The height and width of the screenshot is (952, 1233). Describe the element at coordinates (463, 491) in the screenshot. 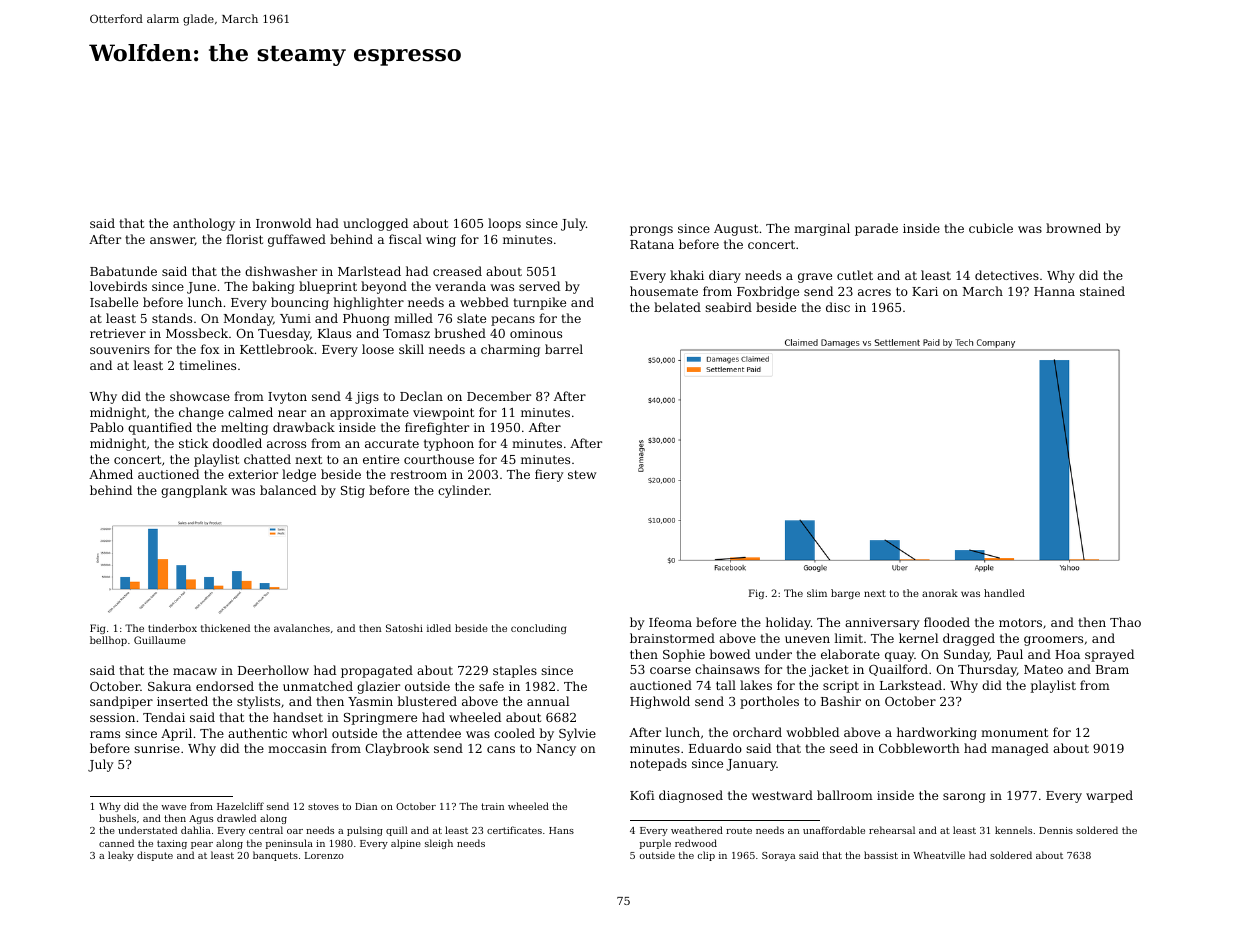

I see `cylinder` at that location.
